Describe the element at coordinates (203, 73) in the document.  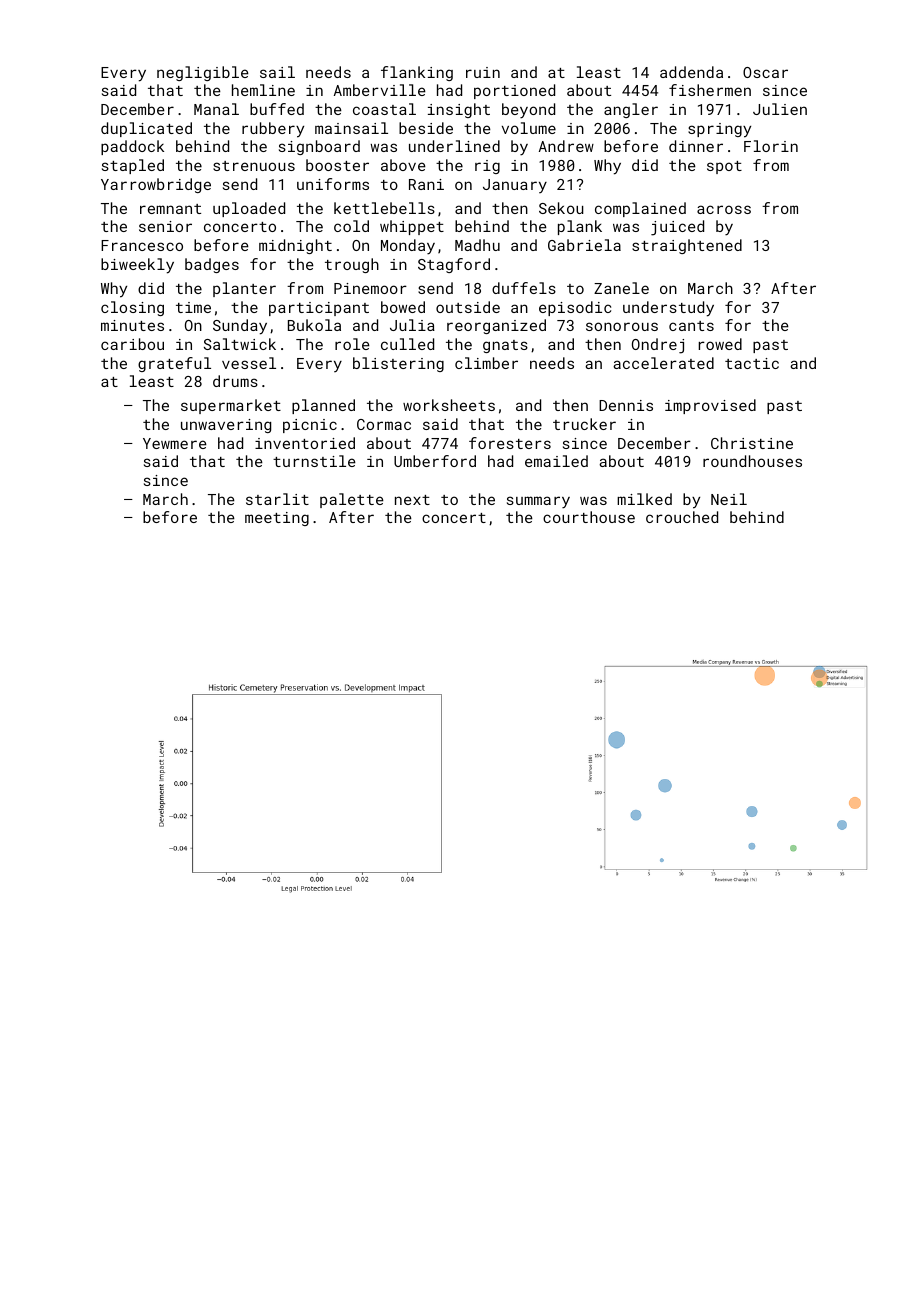
I see `negligible` at that location.
